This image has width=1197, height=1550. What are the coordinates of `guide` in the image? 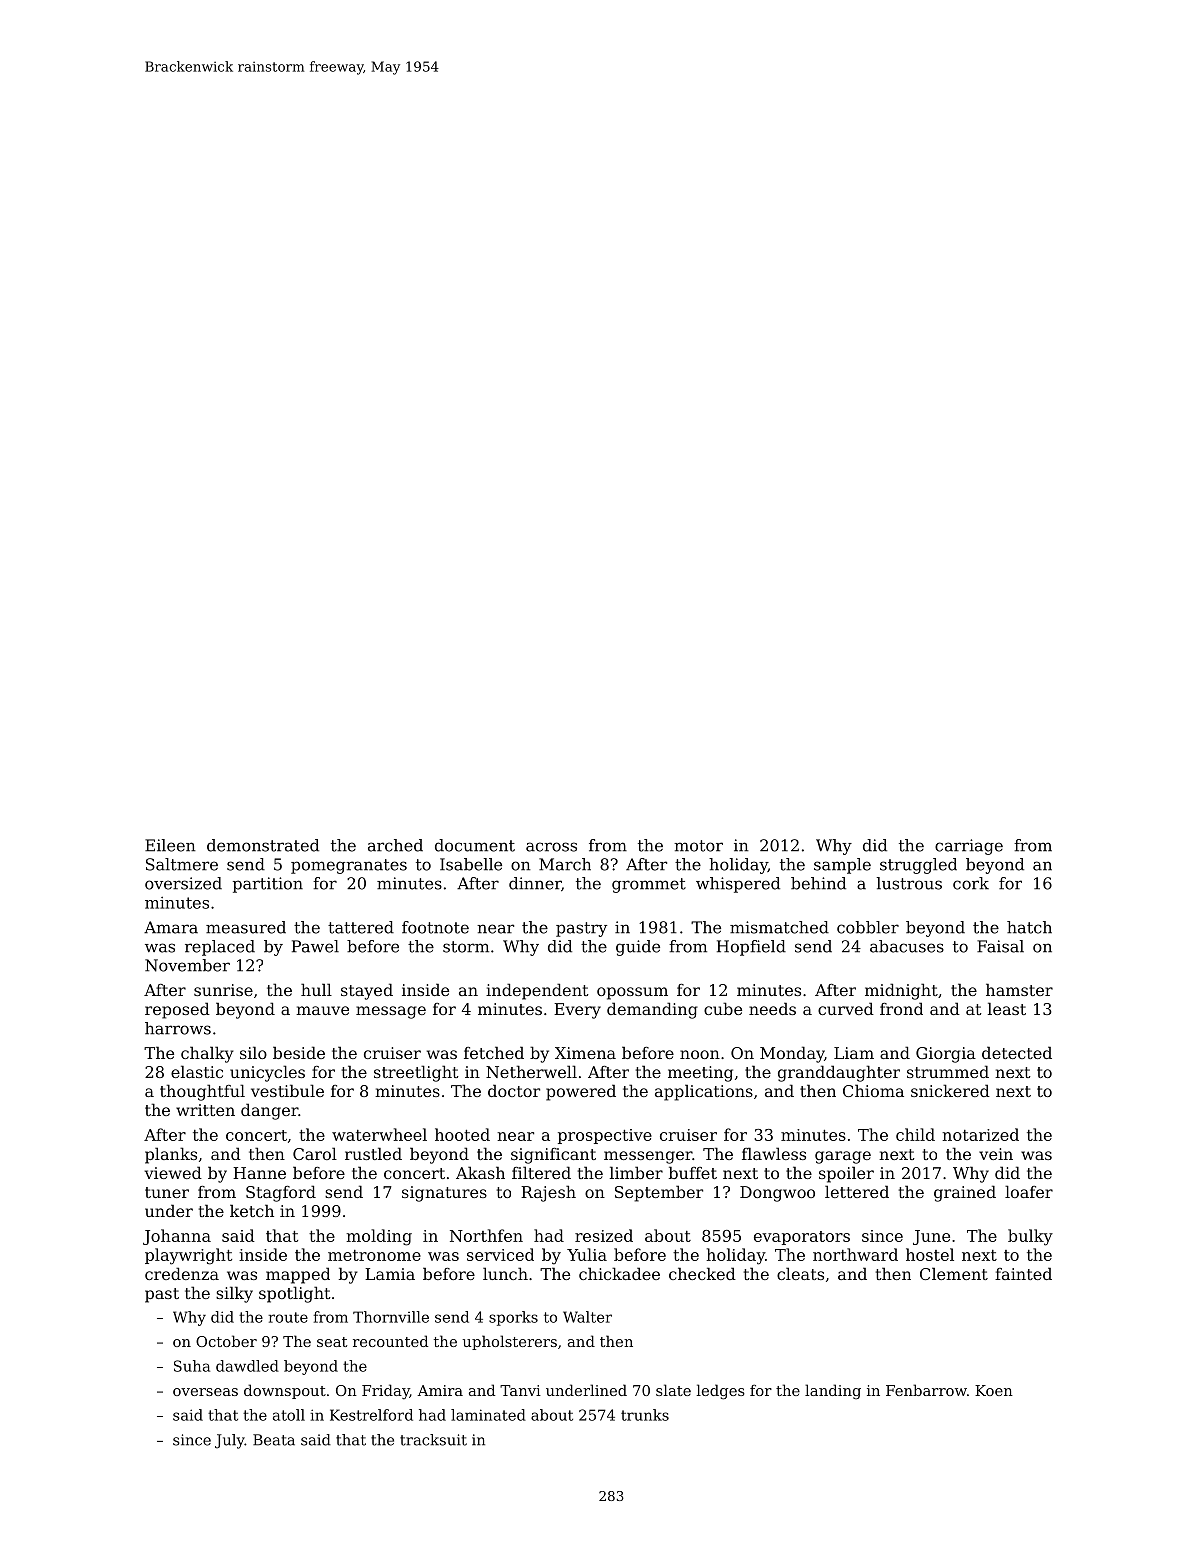 It's located at (638, 948).
